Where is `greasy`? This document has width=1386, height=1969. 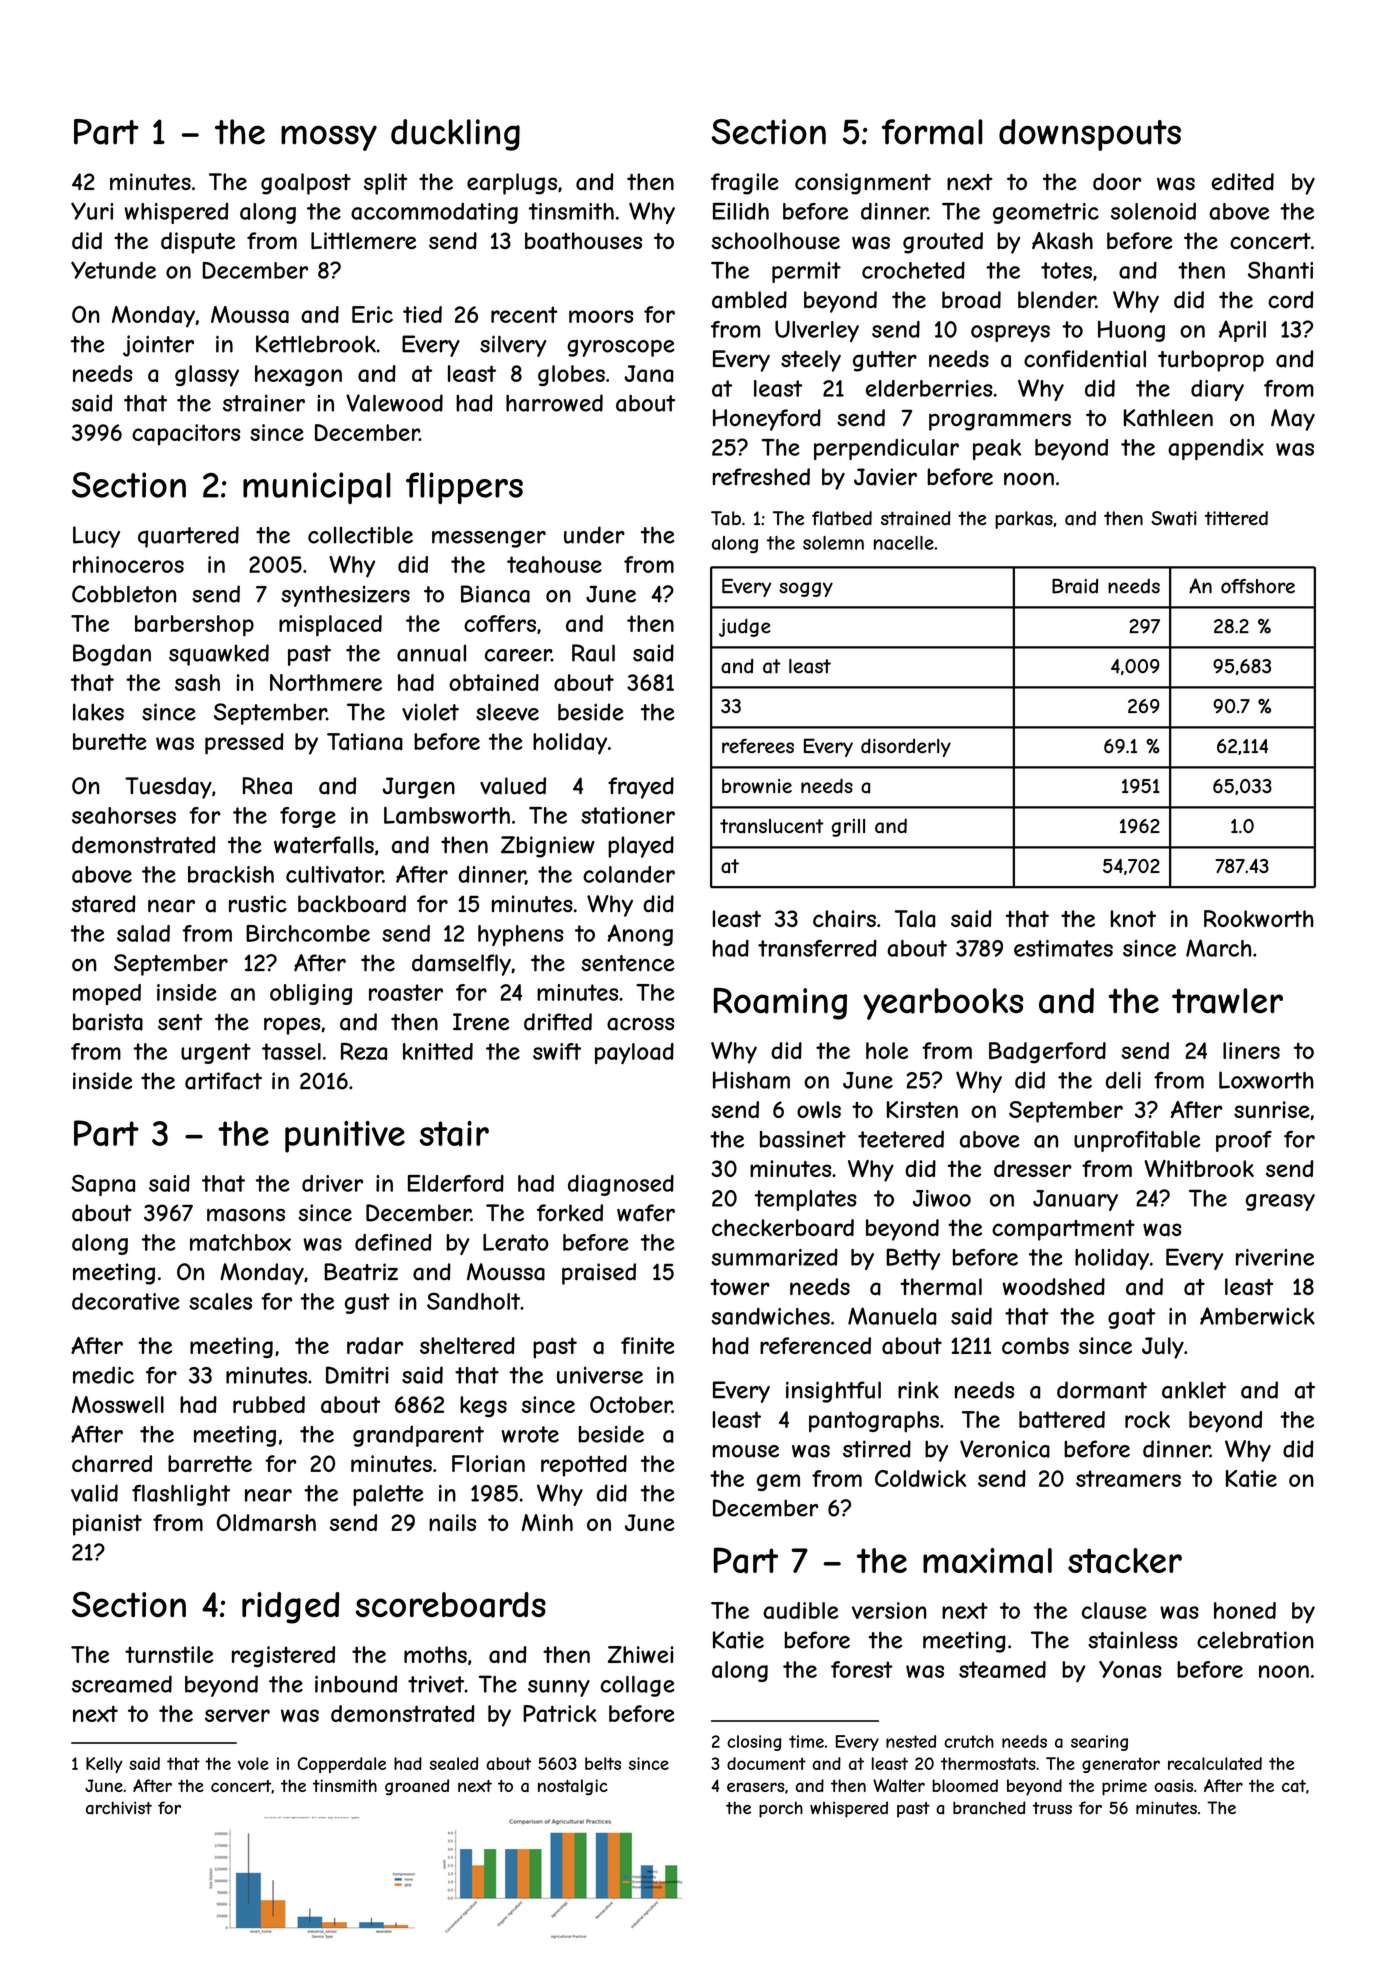 greasy is located at coordinates (1280, 1202).
